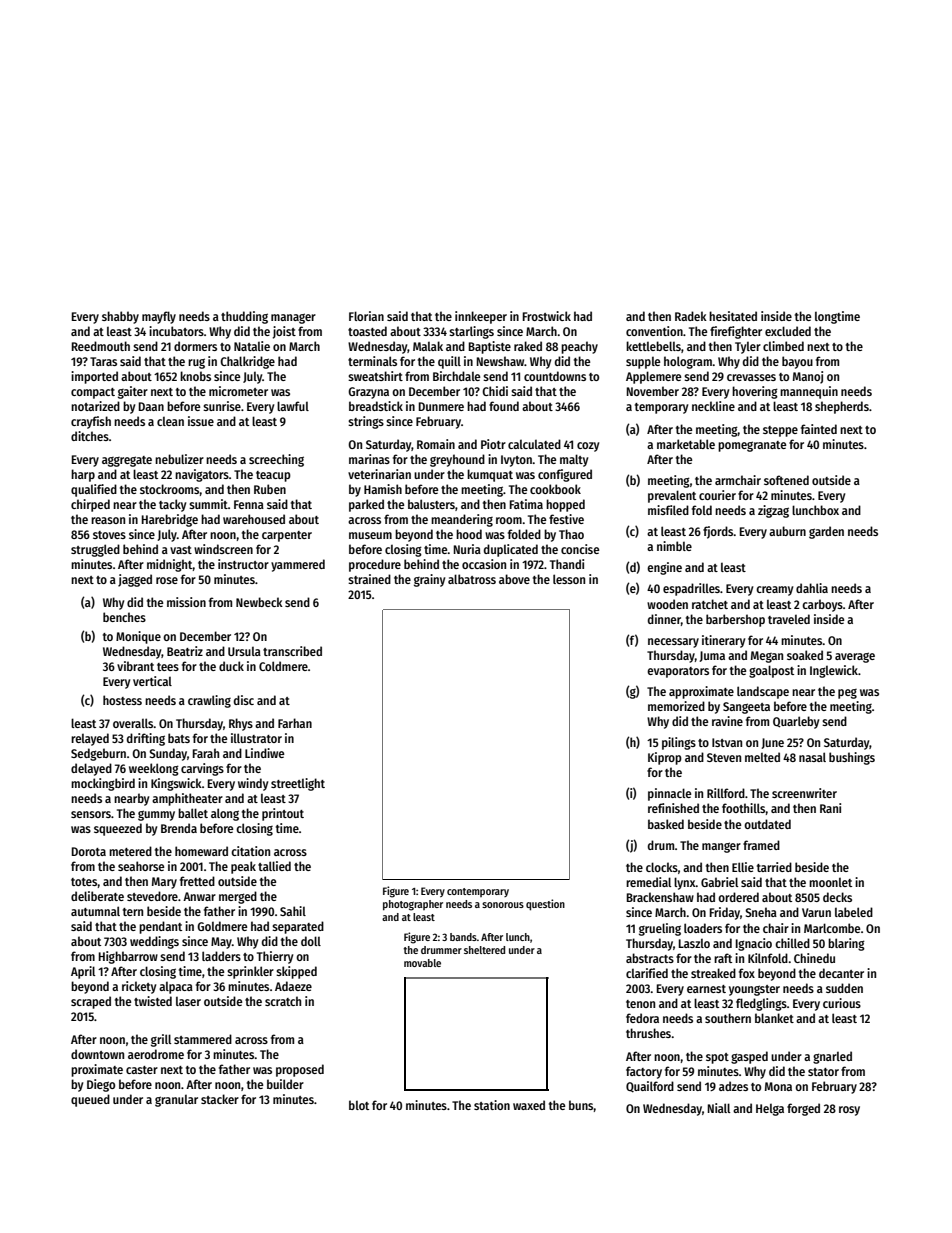  I want to click on Florian, so click(366, 316).
